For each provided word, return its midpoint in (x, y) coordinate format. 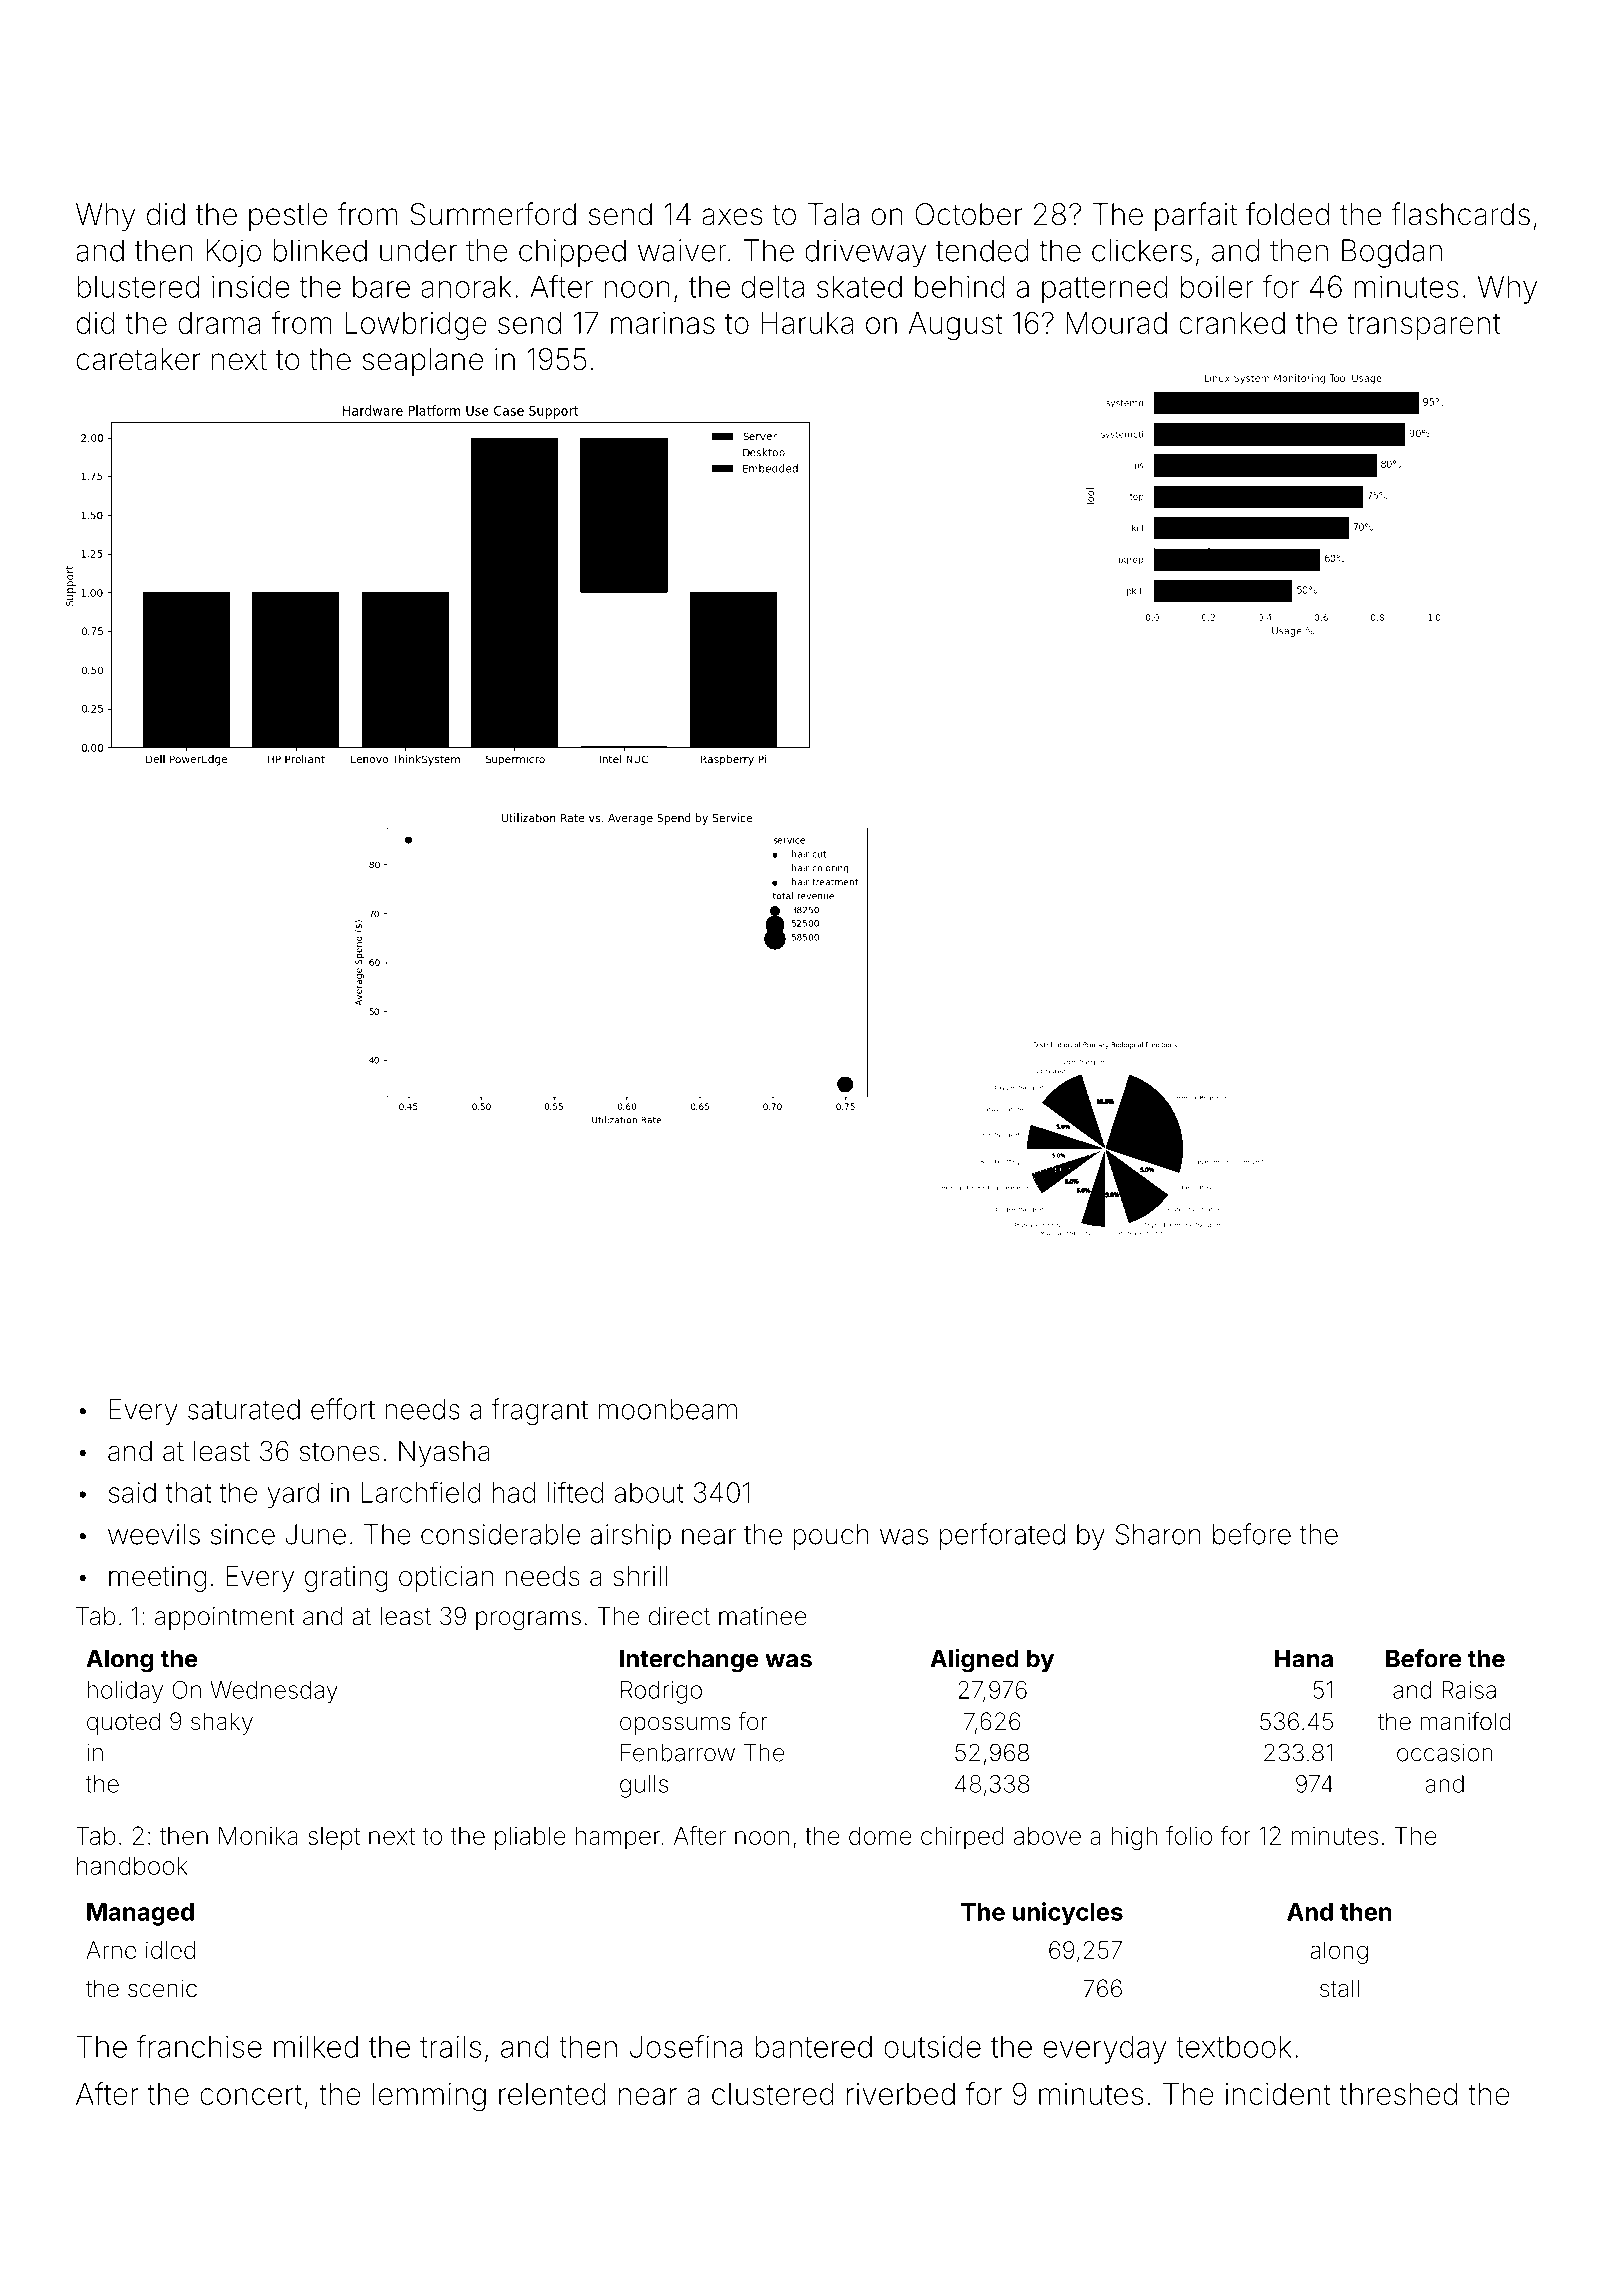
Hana (1304, 1659)
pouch (831, 1537)
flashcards (1460, 214)
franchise (199, 2046)
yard (293, 1495)
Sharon (1158, 1534)
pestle (288, 217)
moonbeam (667, 1409)
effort (343, 1409)
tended (982, 250)
